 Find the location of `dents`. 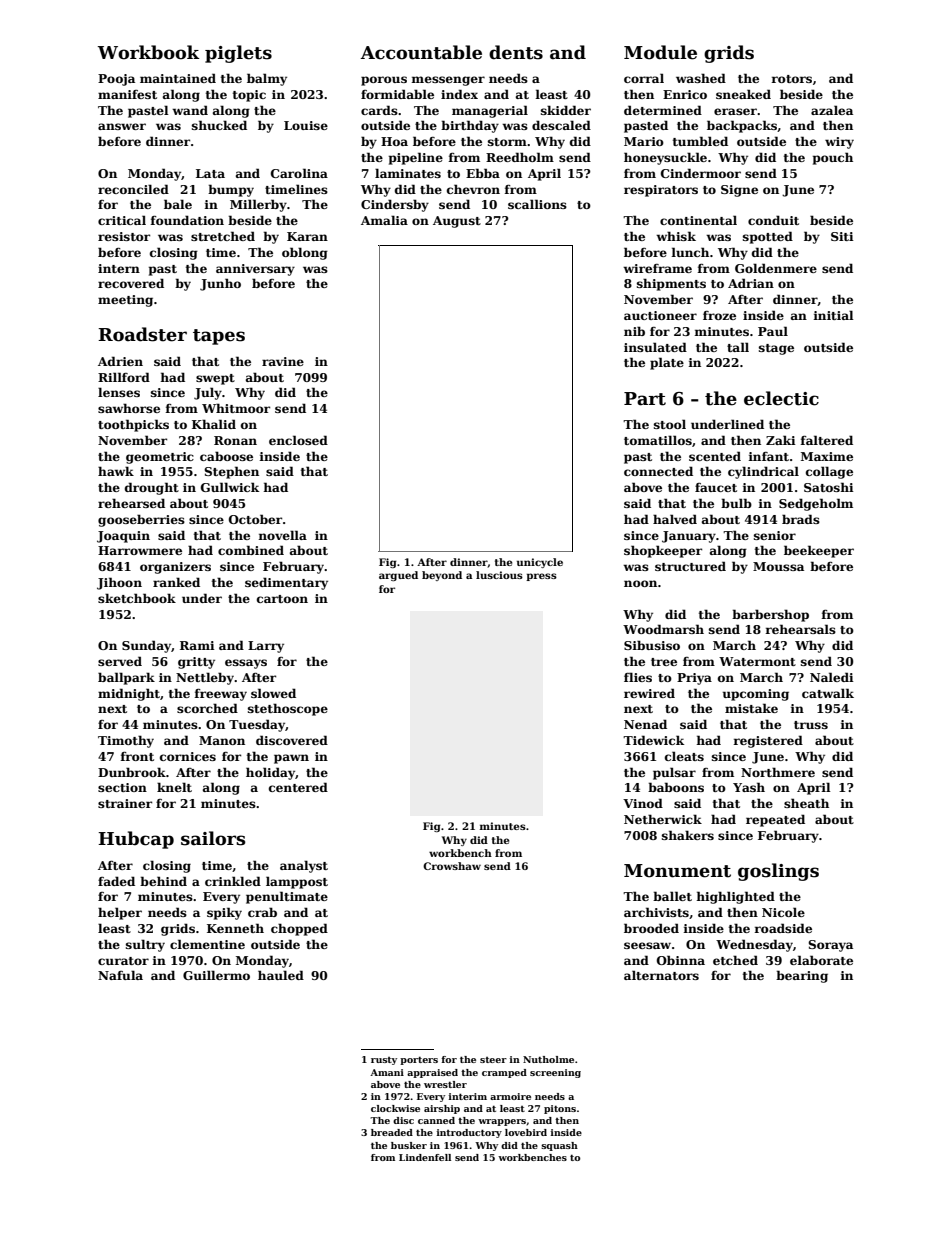

dents is located at coordinates (516, 52).
